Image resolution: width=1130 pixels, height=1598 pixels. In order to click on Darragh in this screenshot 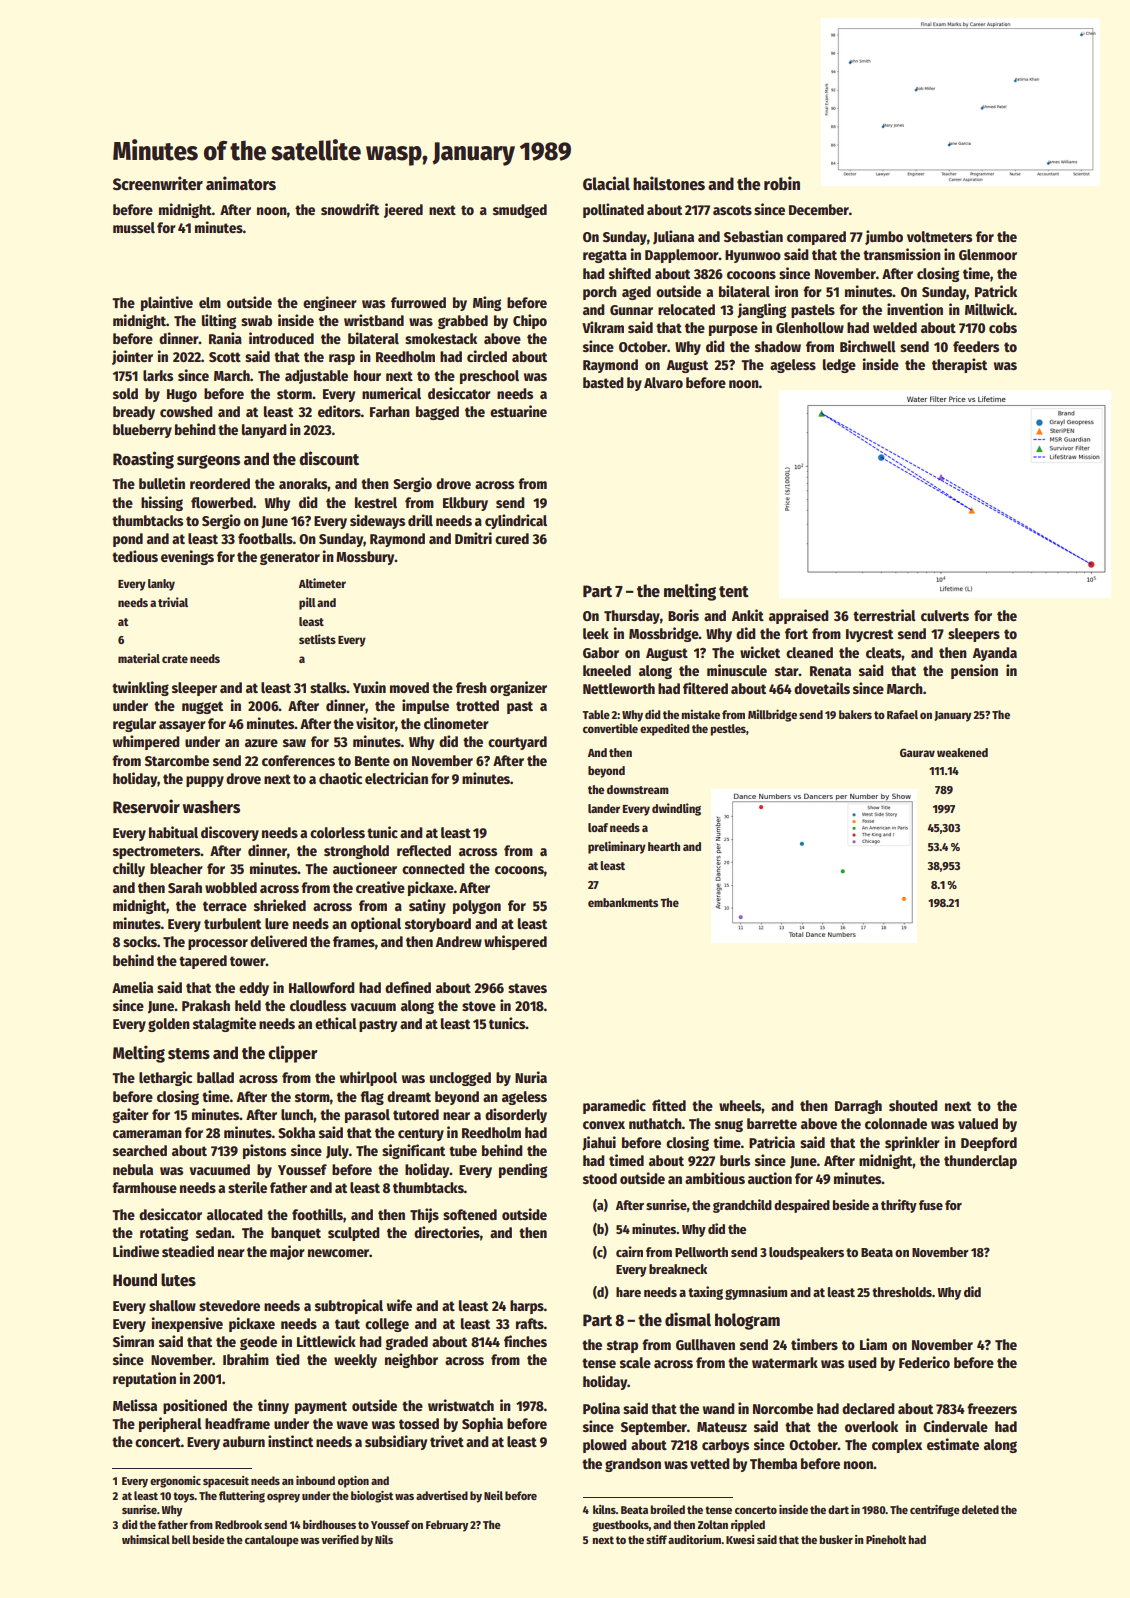, I will do `click(858, 1107)`.
